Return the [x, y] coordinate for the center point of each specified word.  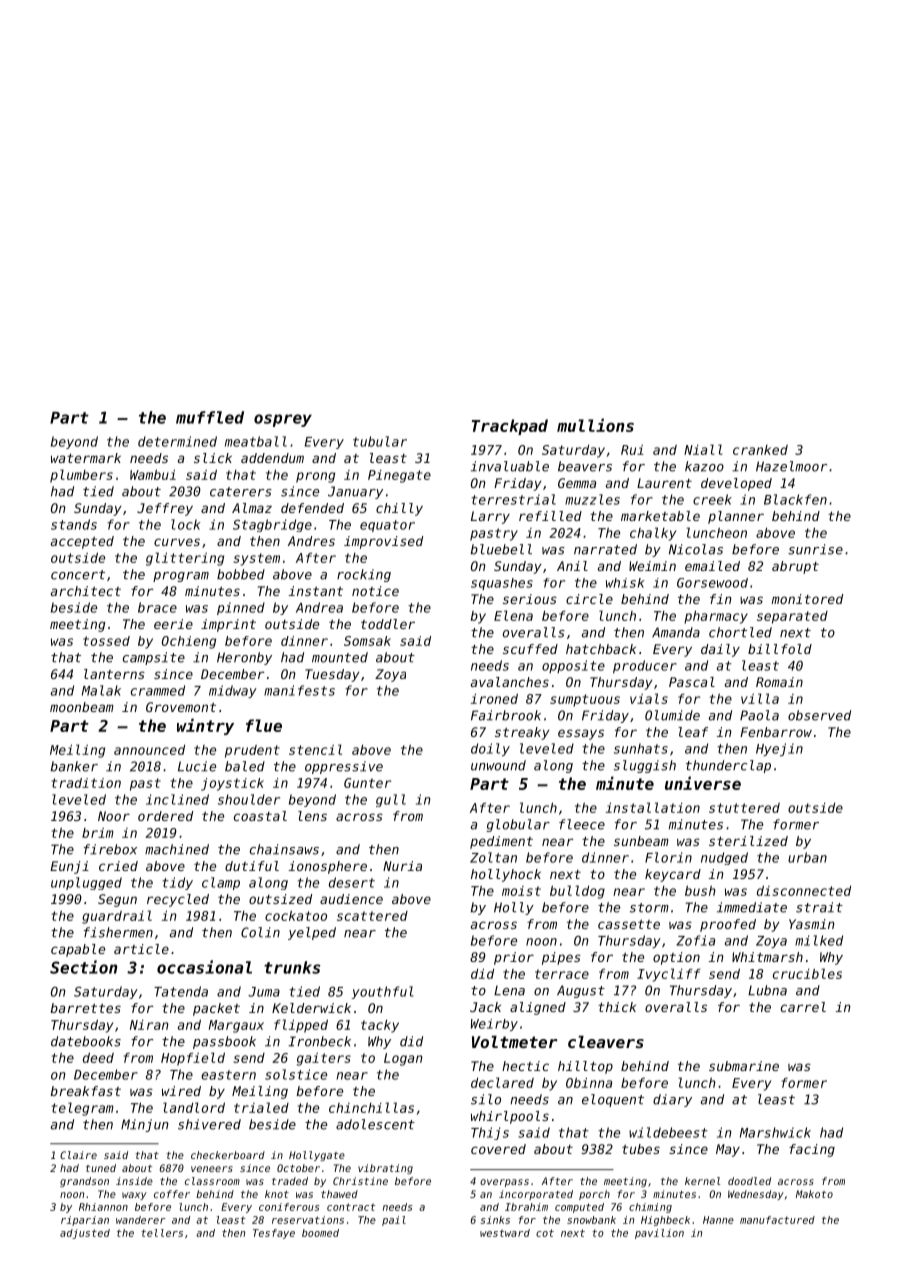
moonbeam [82, 707]
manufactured [777, 1220]
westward [505, 1233]
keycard [673, 875]
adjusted [85, 1234]
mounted [340, 657]
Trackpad [510, 427]
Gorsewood [712, 583]
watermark [86, 458]
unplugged [86, 883]
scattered [372, 916]
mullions [595, 425]
